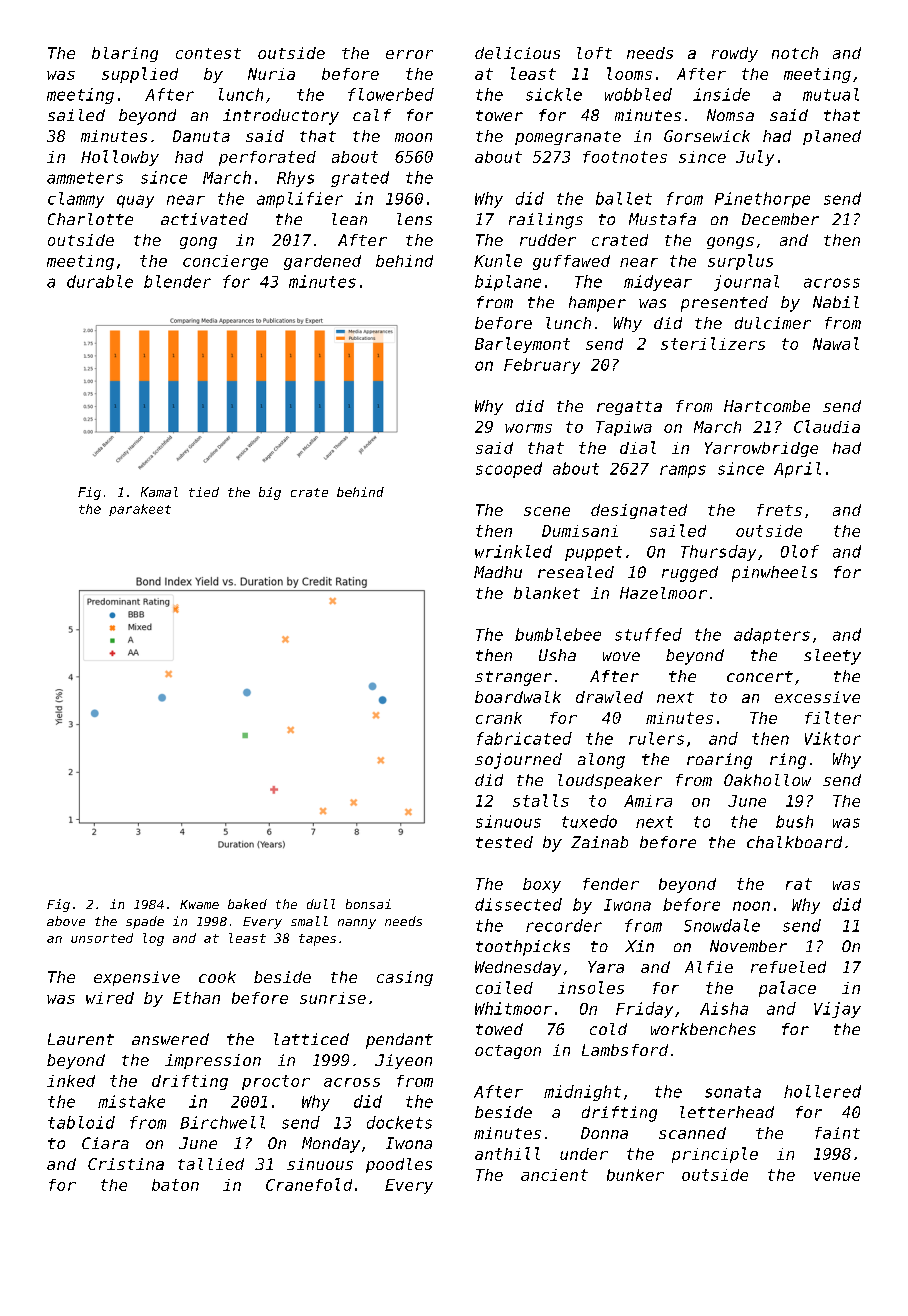  What do you see at coordinates (204, 492) in the screenshot?
I see `tied` at bounding box center [204, 492].
